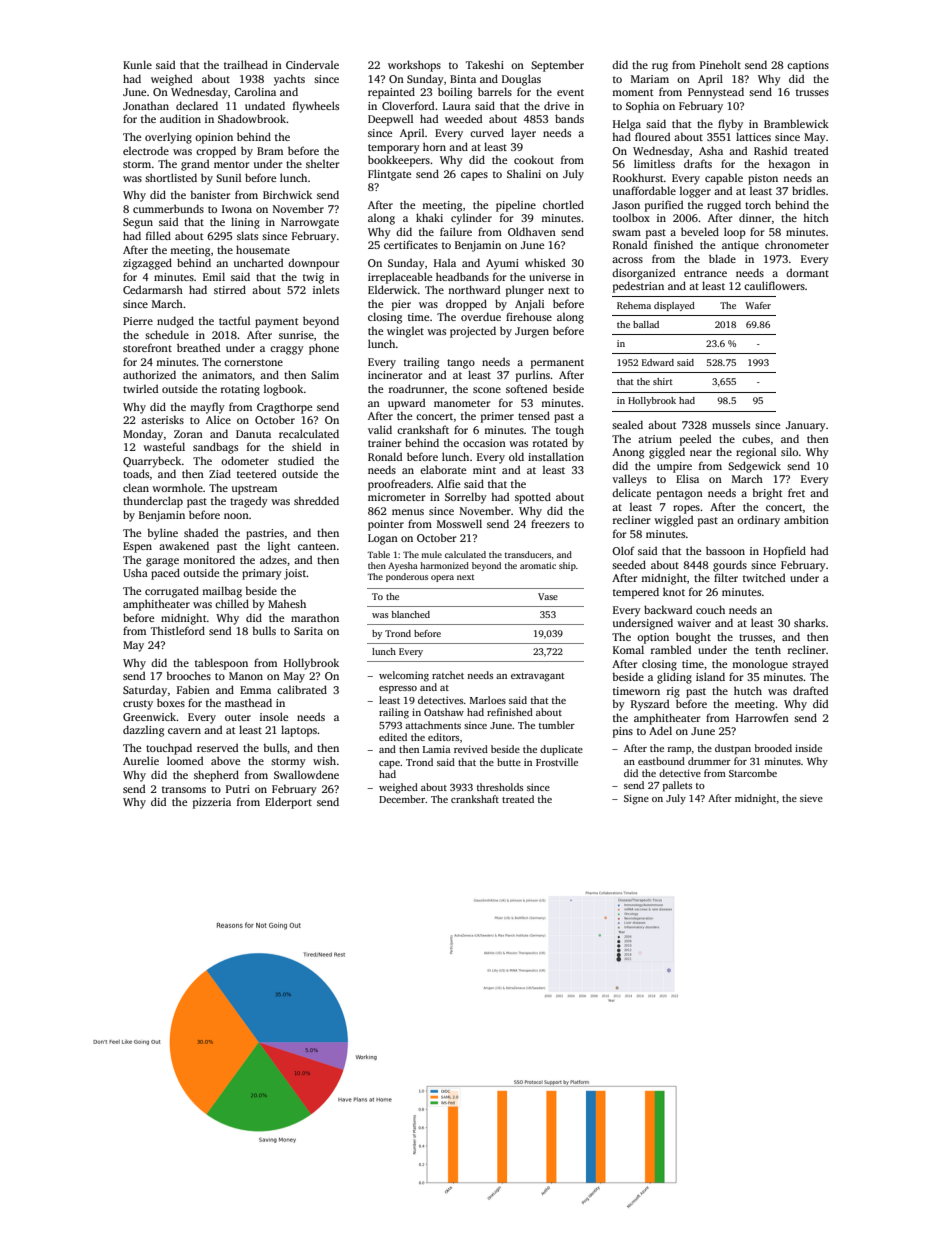 This screenshot has height=1233, width=952. Describe the element at coordinates (789, 165) in the screenshot. I see `hexagon` at that location.
